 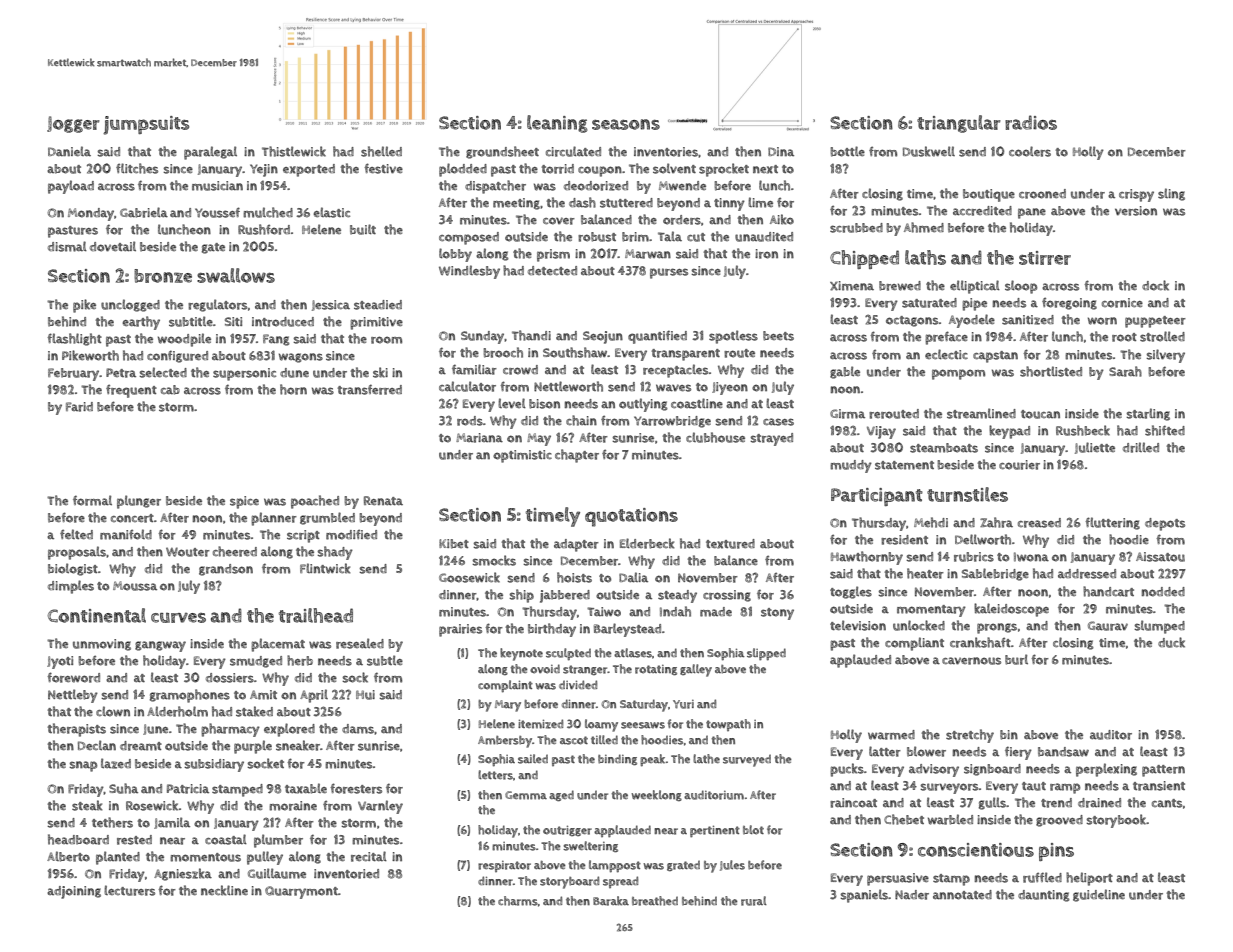 I want to click on Kibet, so click(x=454, y=544).
